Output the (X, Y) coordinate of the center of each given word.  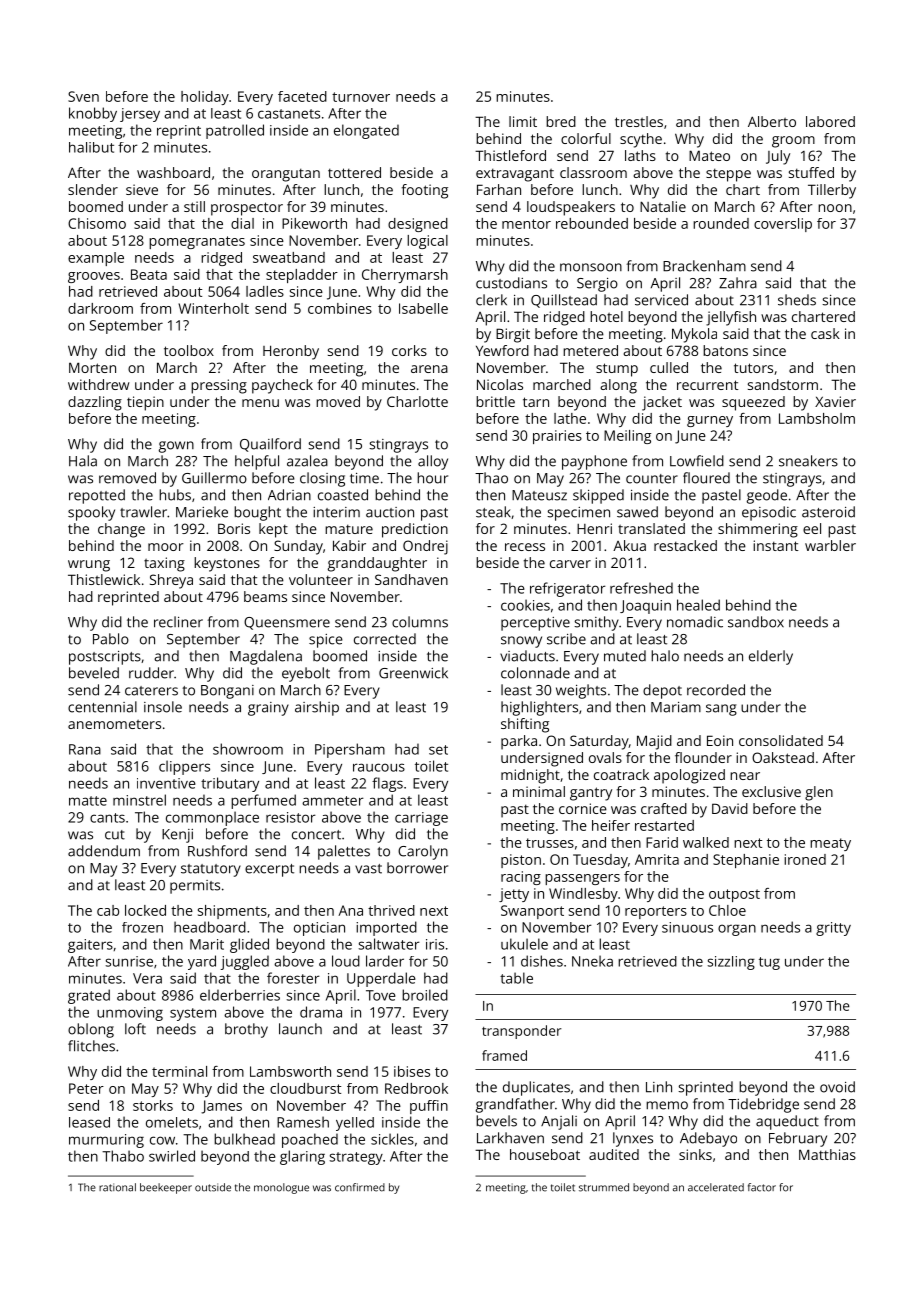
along (618, 386)
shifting (525, 725)
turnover (361, 97)
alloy (433, 462)
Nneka (592, 961)
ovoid (837, 1087)
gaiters (90, 946)
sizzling (731, 963)
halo (665, 656)
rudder (151, 673)
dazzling (95, 403)
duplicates (536, 1088)
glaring (302, 1157)
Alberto (772, 121)
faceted (302, 96)
